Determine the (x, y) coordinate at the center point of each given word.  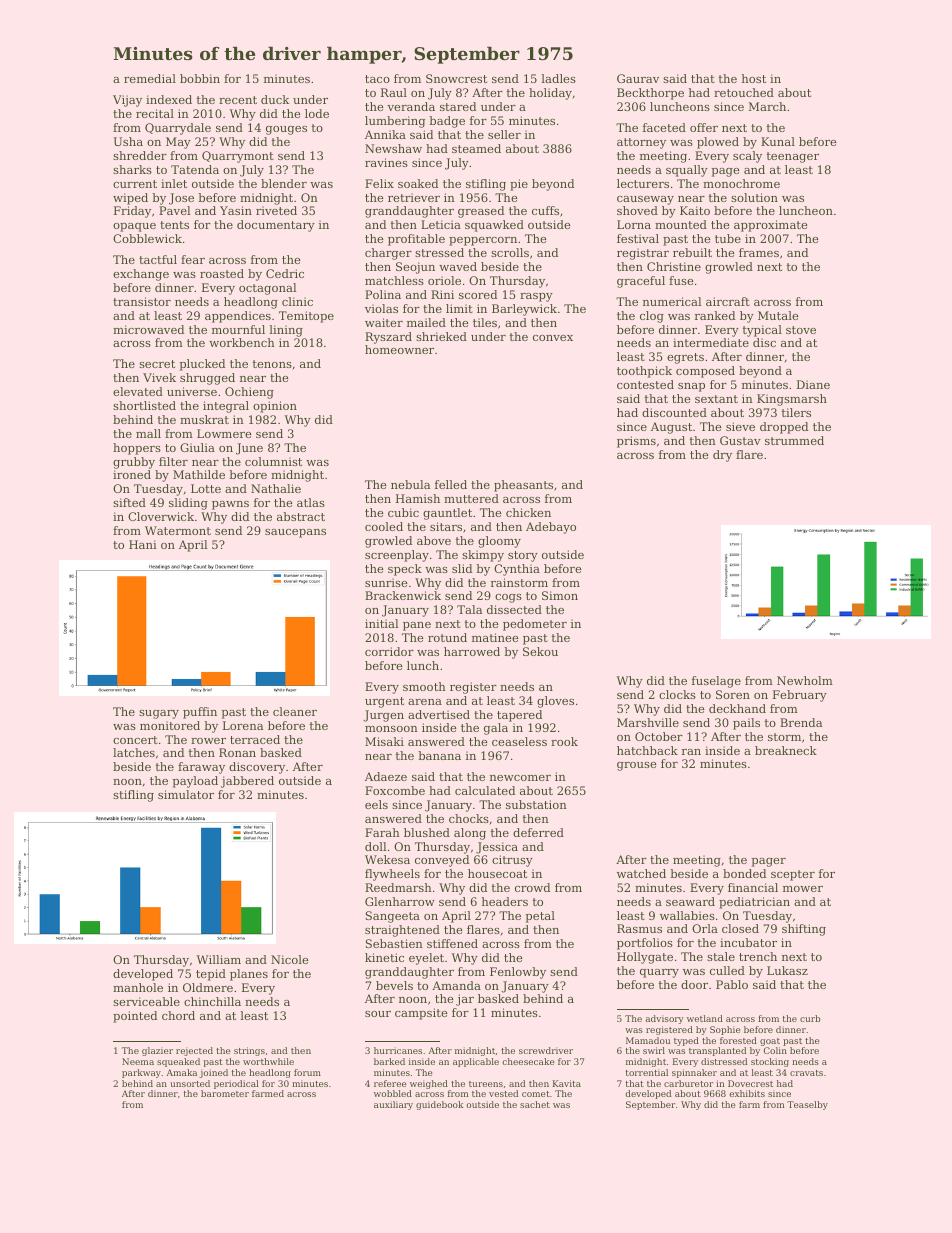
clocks (677, 694)
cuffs (545, 210)
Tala (469, 609)
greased (481, 212)
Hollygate (645, 958)
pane (417, 626)
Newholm (805, 680)
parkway (141, 1073)
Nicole (289, 959)
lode (317, 113)
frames (759, 252)
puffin (200, 713)
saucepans (295, 533)
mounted (681, 224)
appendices (238, 317)
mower (803, 889)
